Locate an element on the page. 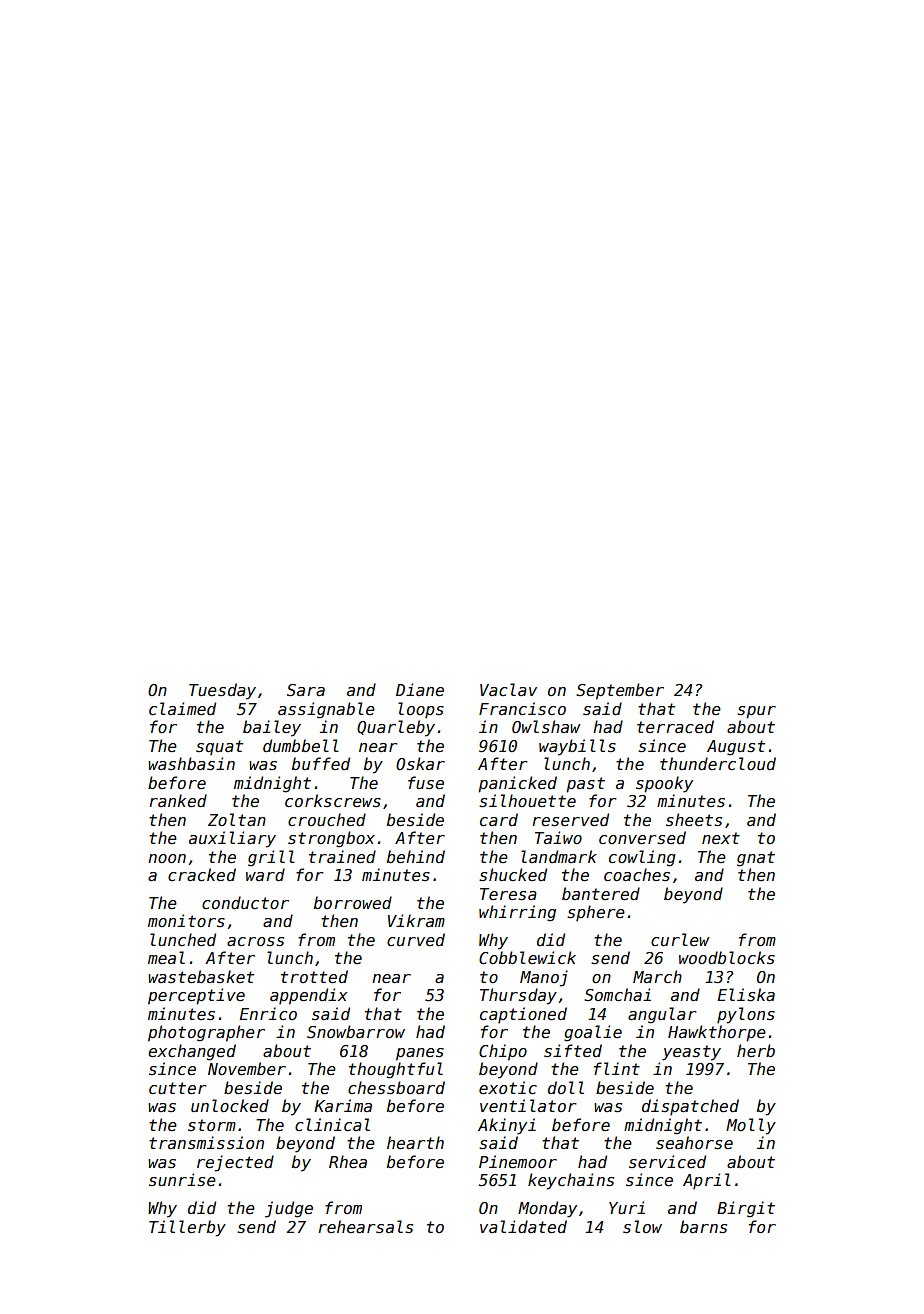 The width and height of the image is (924, 1314). doll is located at coordinates (566, 1087).
